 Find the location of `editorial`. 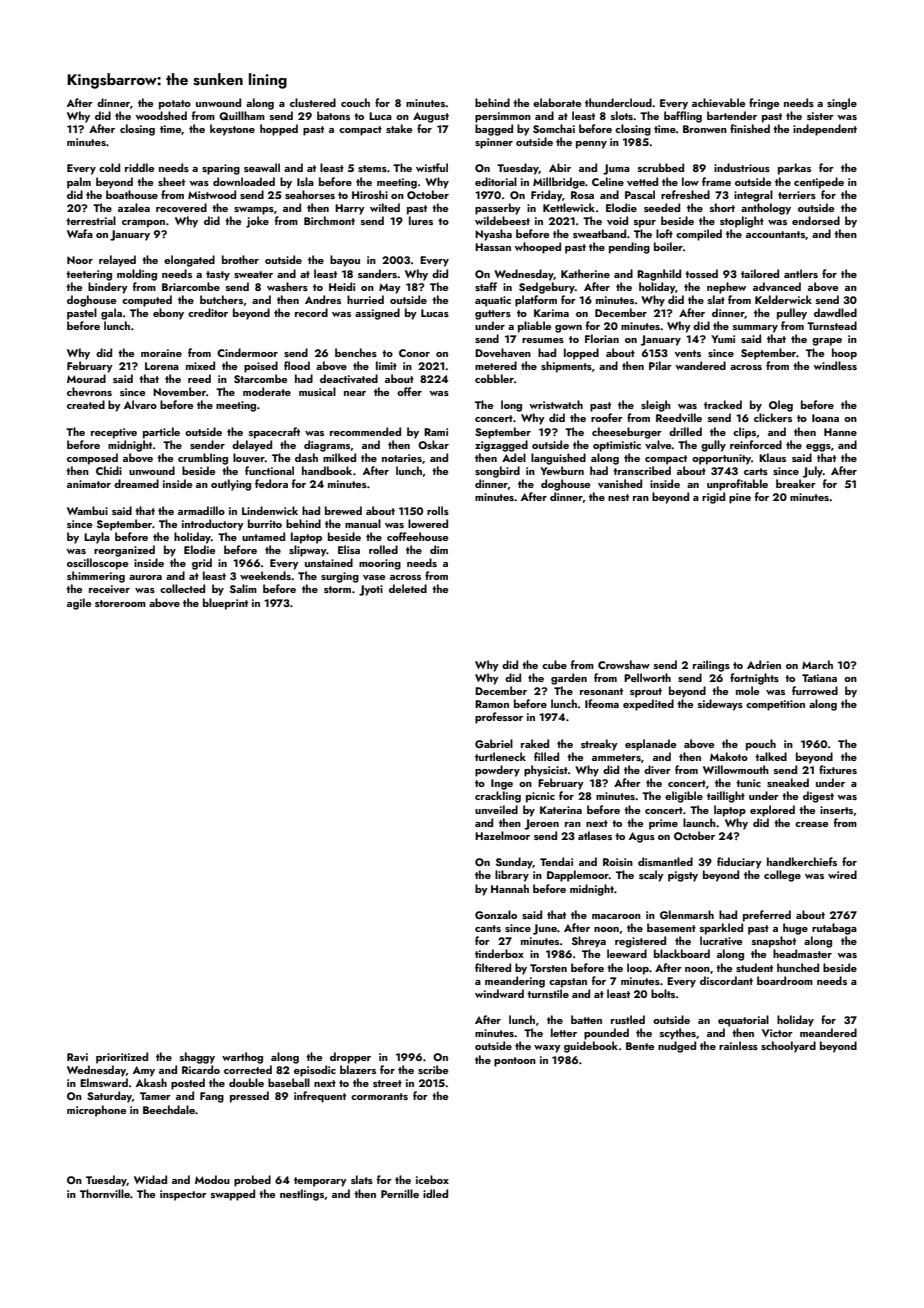

editorial is located at coordinates (496, 181).
